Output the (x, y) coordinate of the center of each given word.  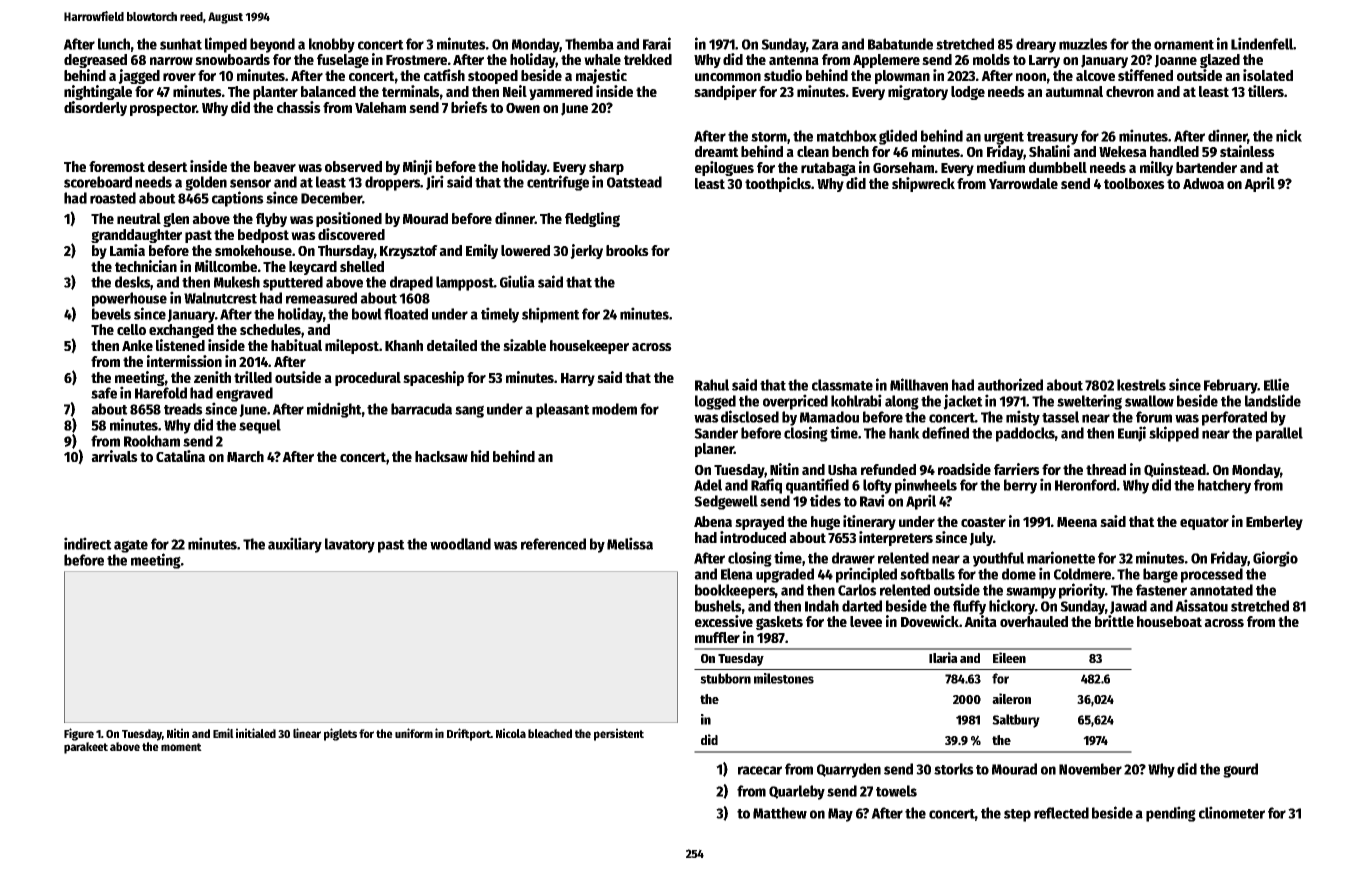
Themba (589, 44)
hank (904, 433)
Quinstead (1175, 470)
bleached (550, 733)
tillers (1266, 91)
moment (181, 747)
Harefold (161, 393)
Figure (79, 734)
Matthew (780, 813)
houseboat (1169, 621)
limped (226, 45)
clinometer (1232, 812)
